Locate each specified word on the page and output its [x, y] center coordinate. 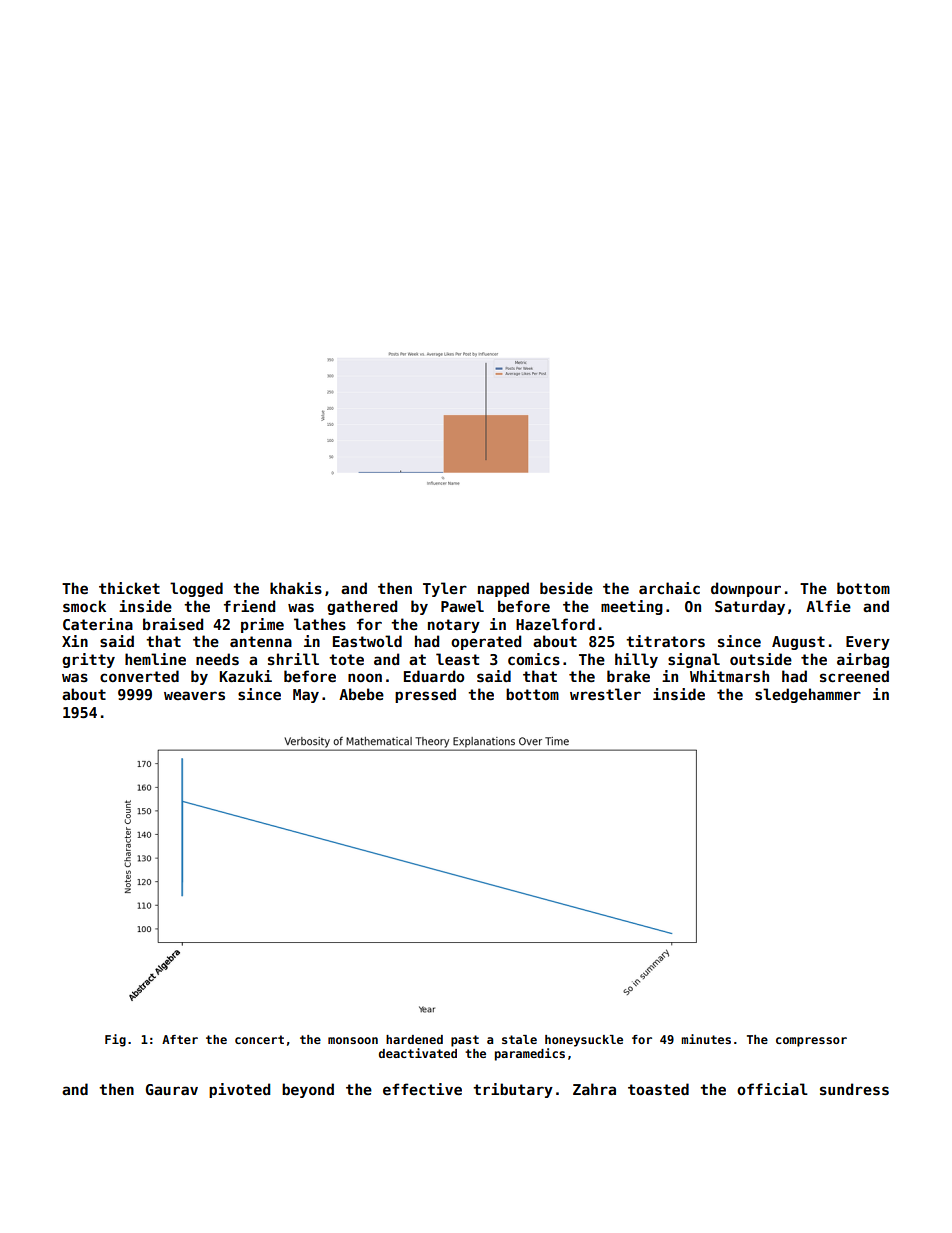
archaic [669, 588]
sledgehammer [808, 695]
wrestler [605, 694]
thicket [129, 588]
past [465, 1041]
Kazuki [246, 676]
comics [534, 659]
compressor [811, 1042]
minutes [706, 1039]
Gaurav [172, 1089]
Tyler [445, 589]
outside [761, 659]
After [180, 1039]
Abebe [361, 694]
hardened [414, 1039]
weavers [194, 695]
